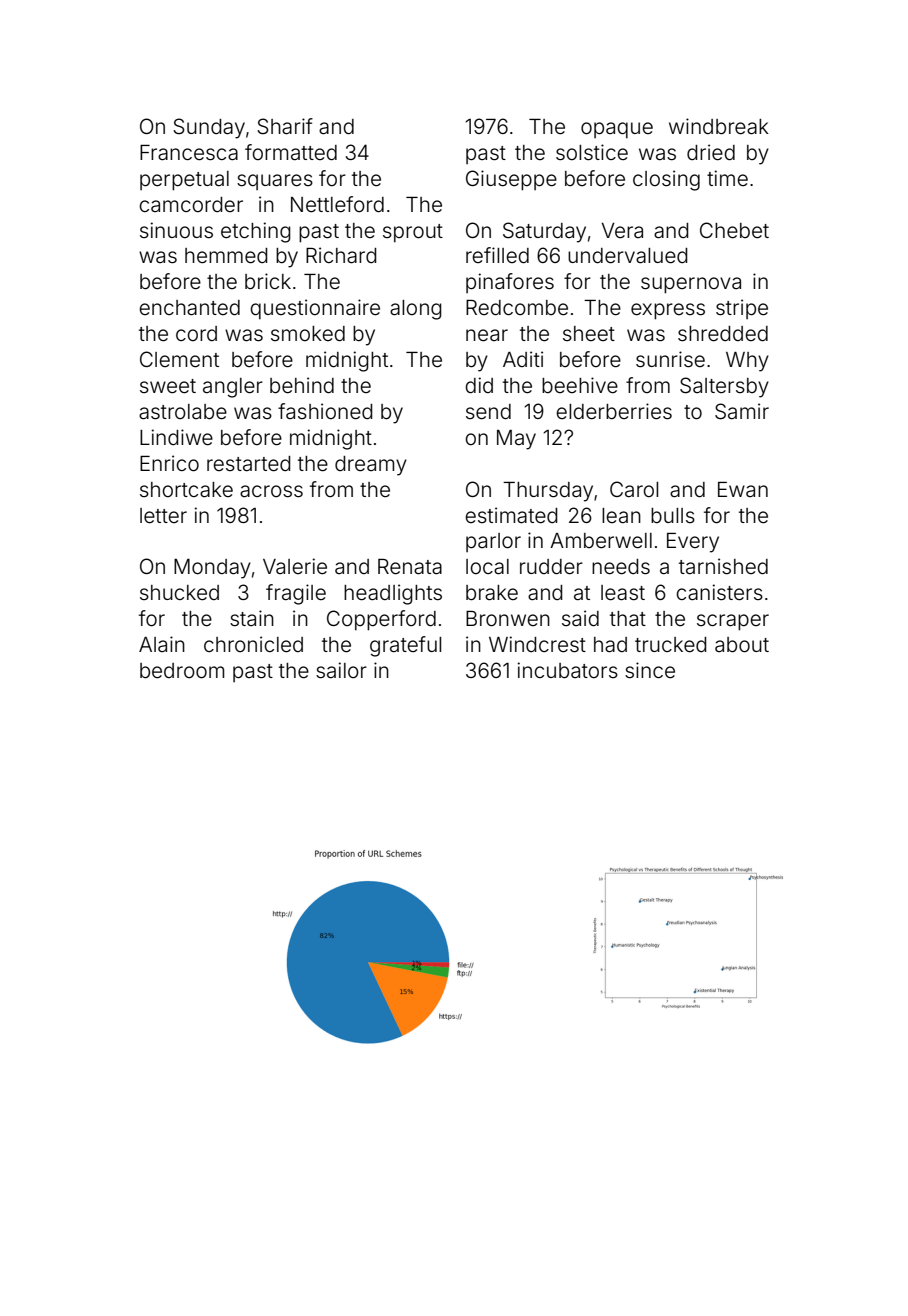 The height and width of the page is (1316, 908). What do you see at coordinates (488, 412) in the page?
I see `send` at bounding box center [488, 412].
